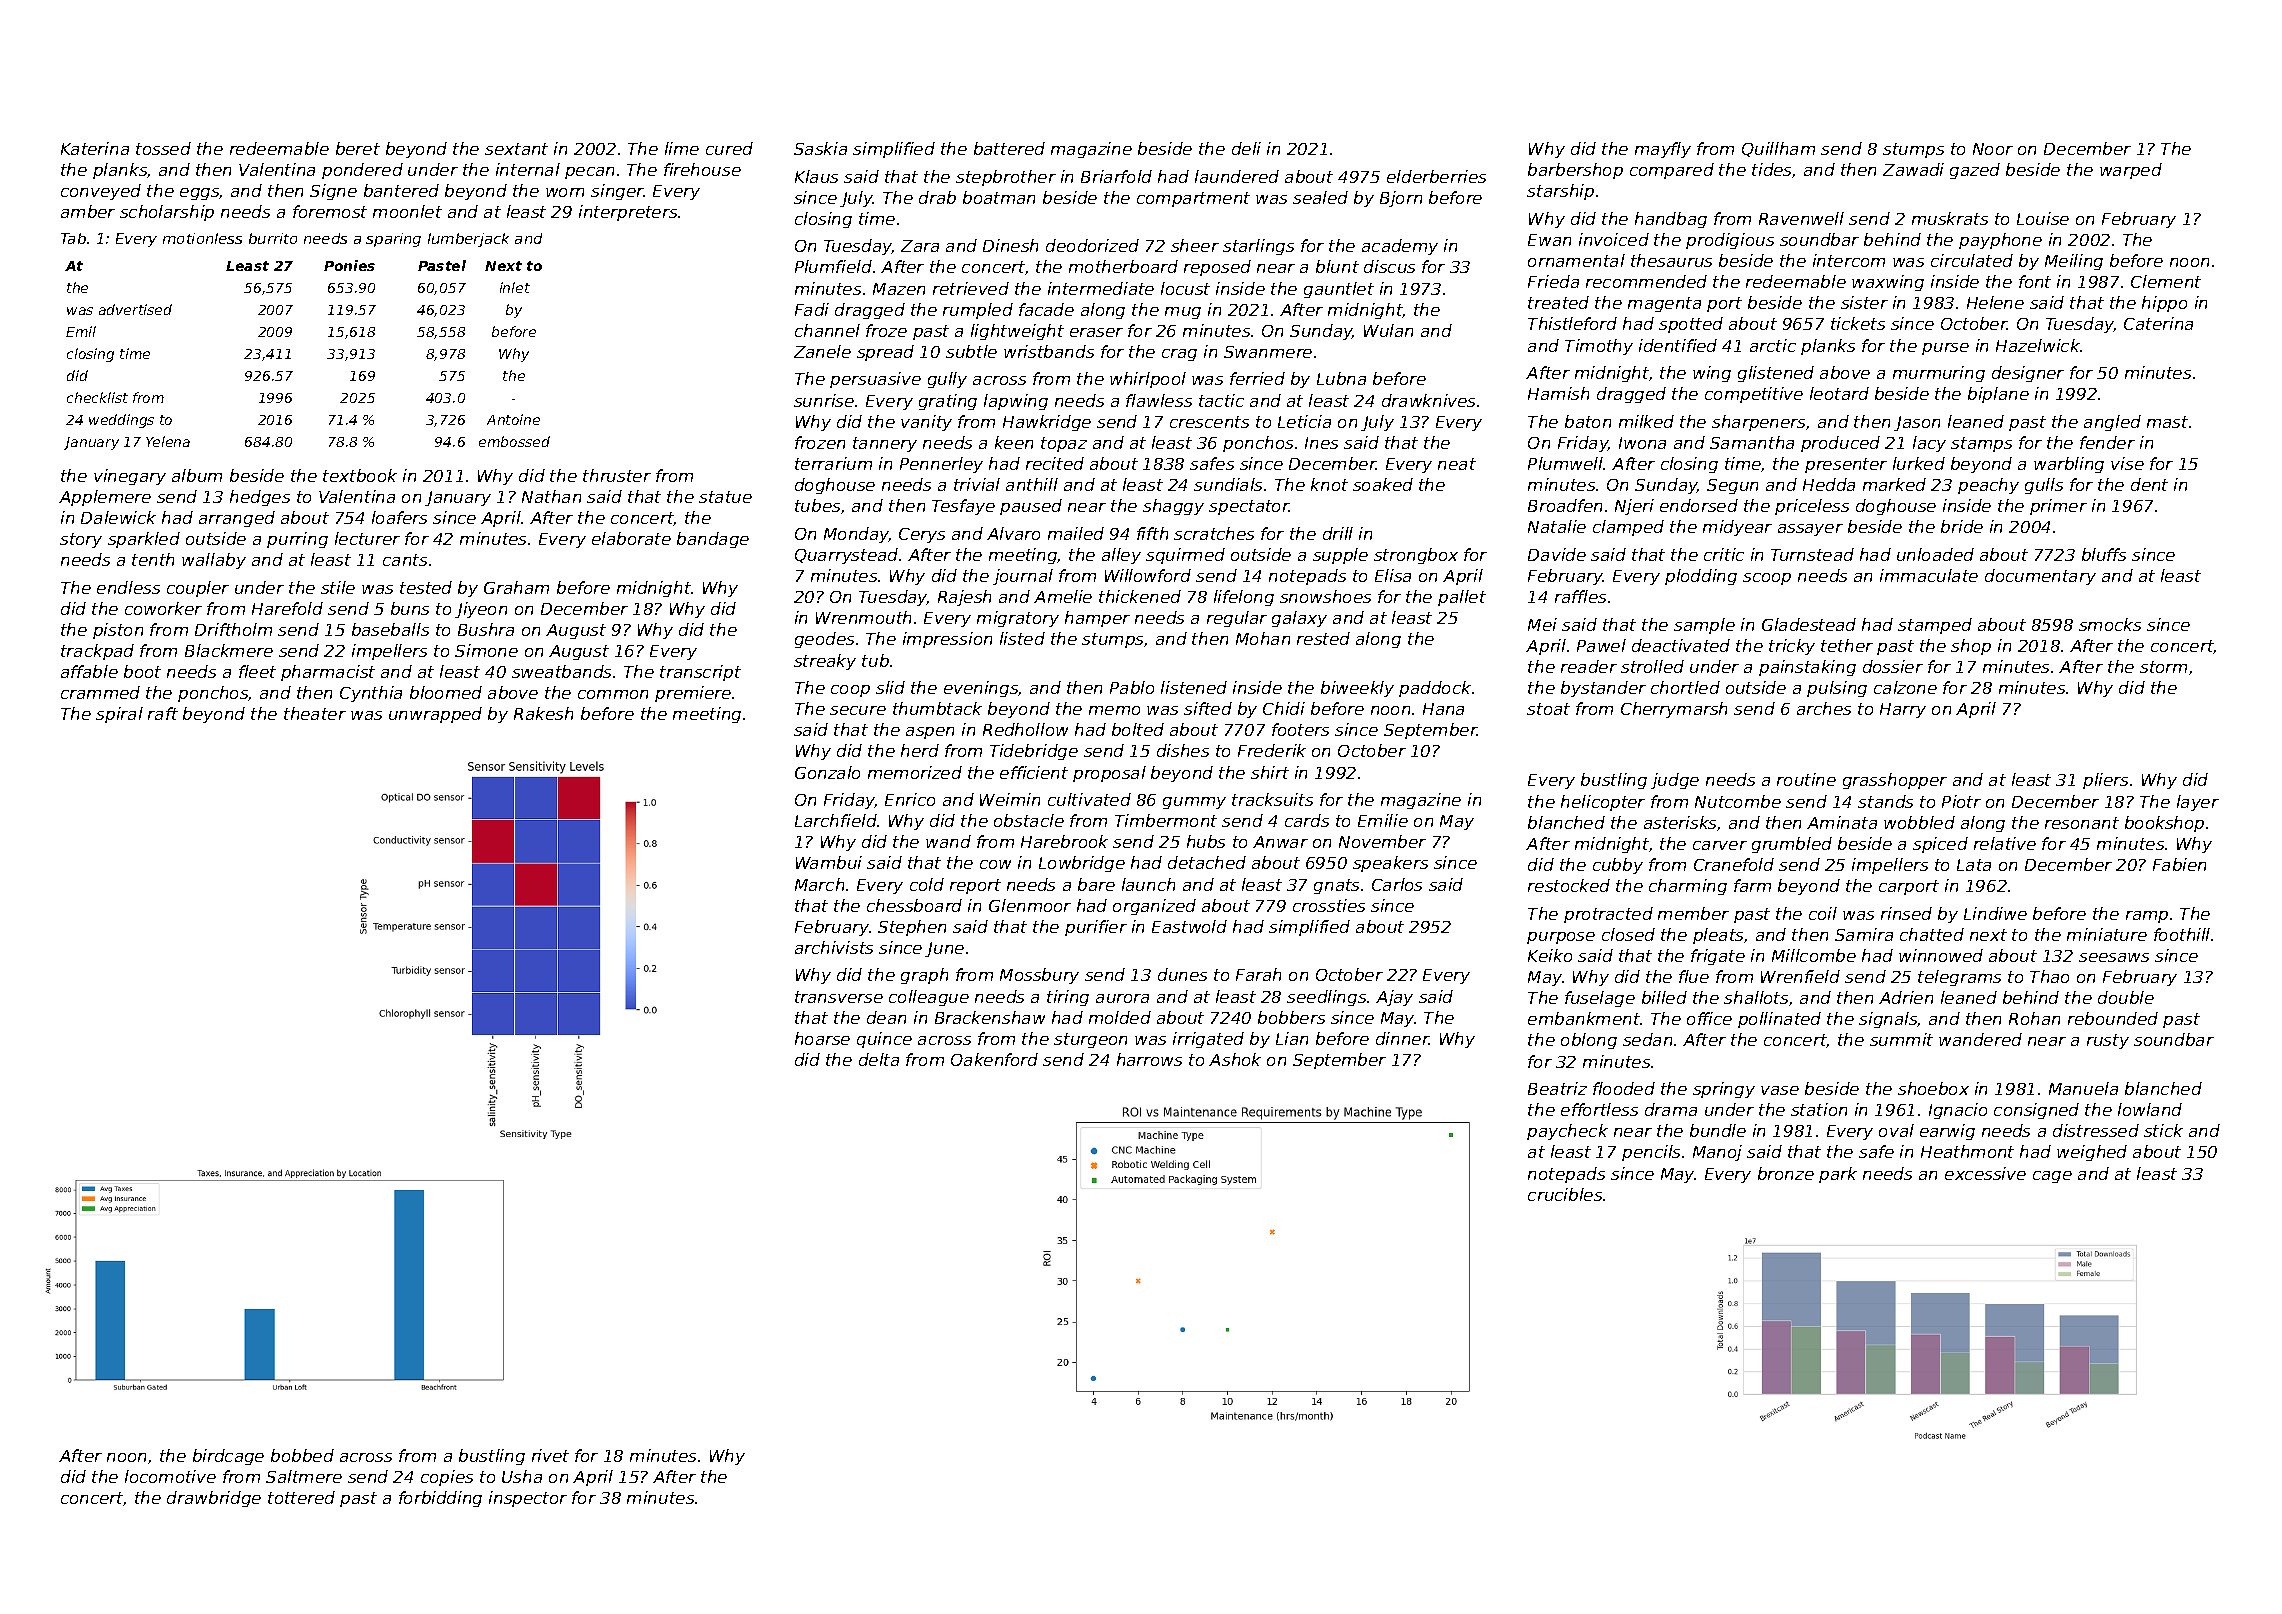 The image size is (2282, 1614). What do you see at coordinates (118, 517) in the document?
I see `Dalewick` at bounding box center [118, 517].
